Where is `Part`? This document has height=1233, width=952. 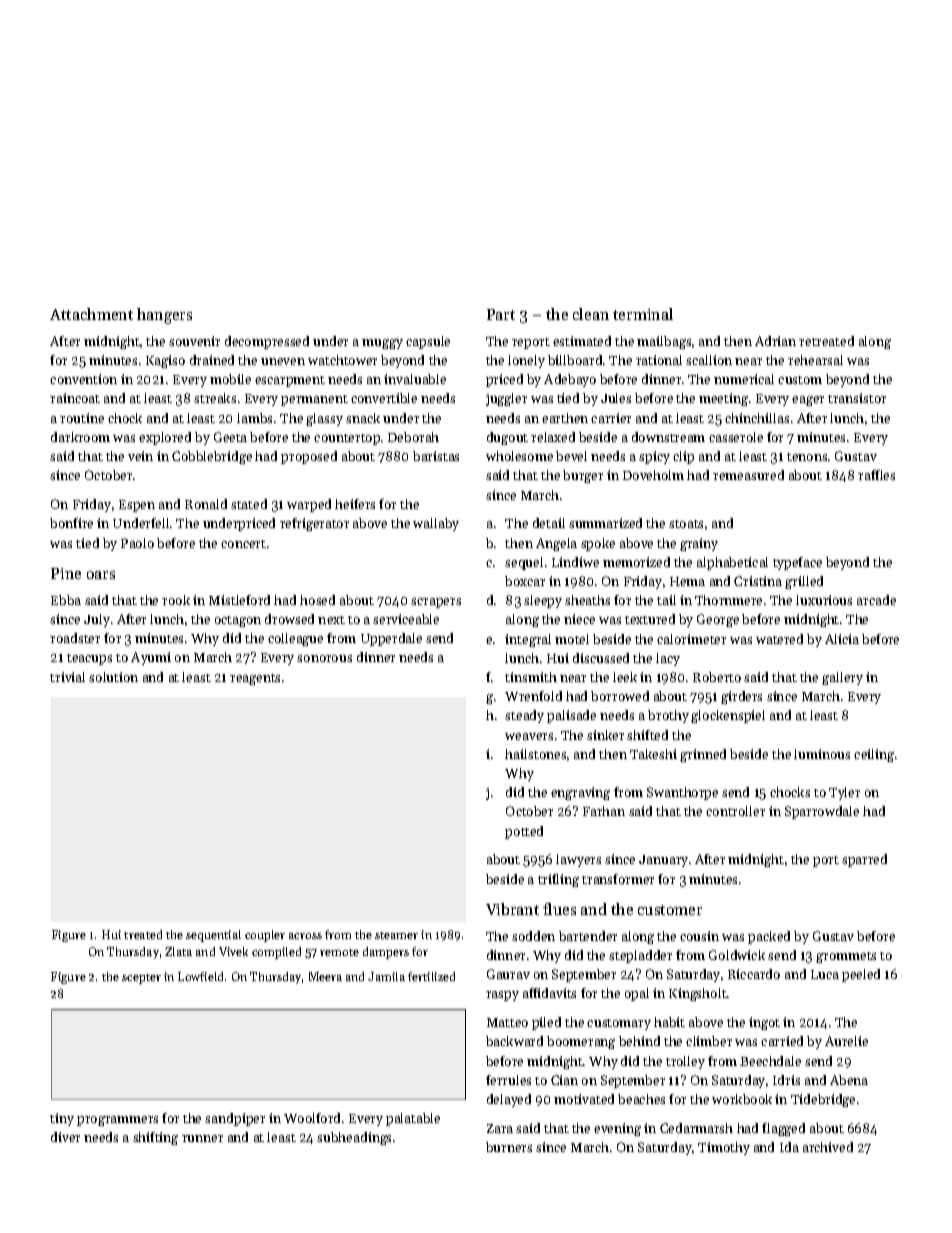 Part is located at coordinates (501, 314).
